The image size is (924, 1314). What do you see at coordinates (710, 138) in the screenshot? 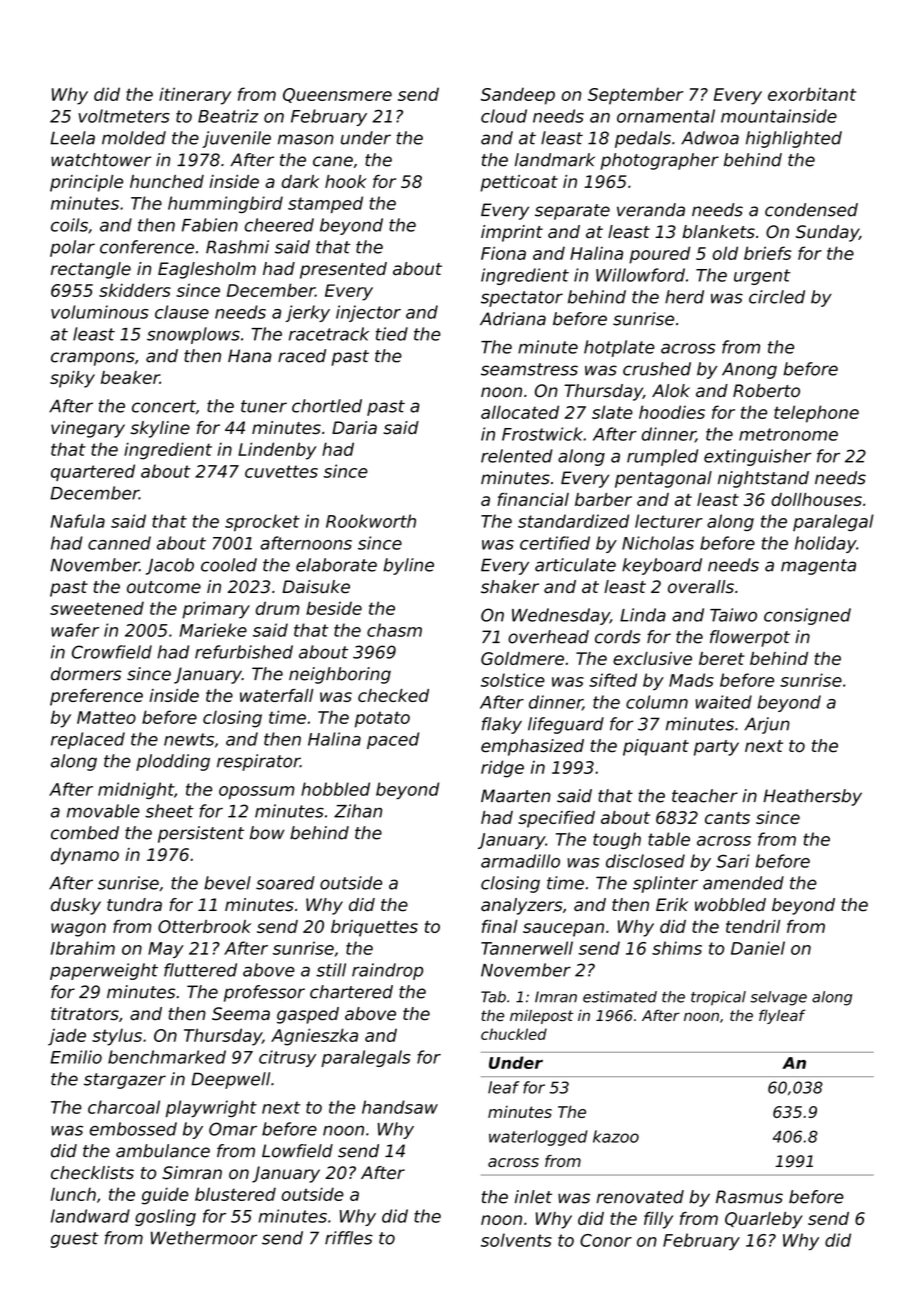
I see `Adwoa` at bounding box center [710, 138].
